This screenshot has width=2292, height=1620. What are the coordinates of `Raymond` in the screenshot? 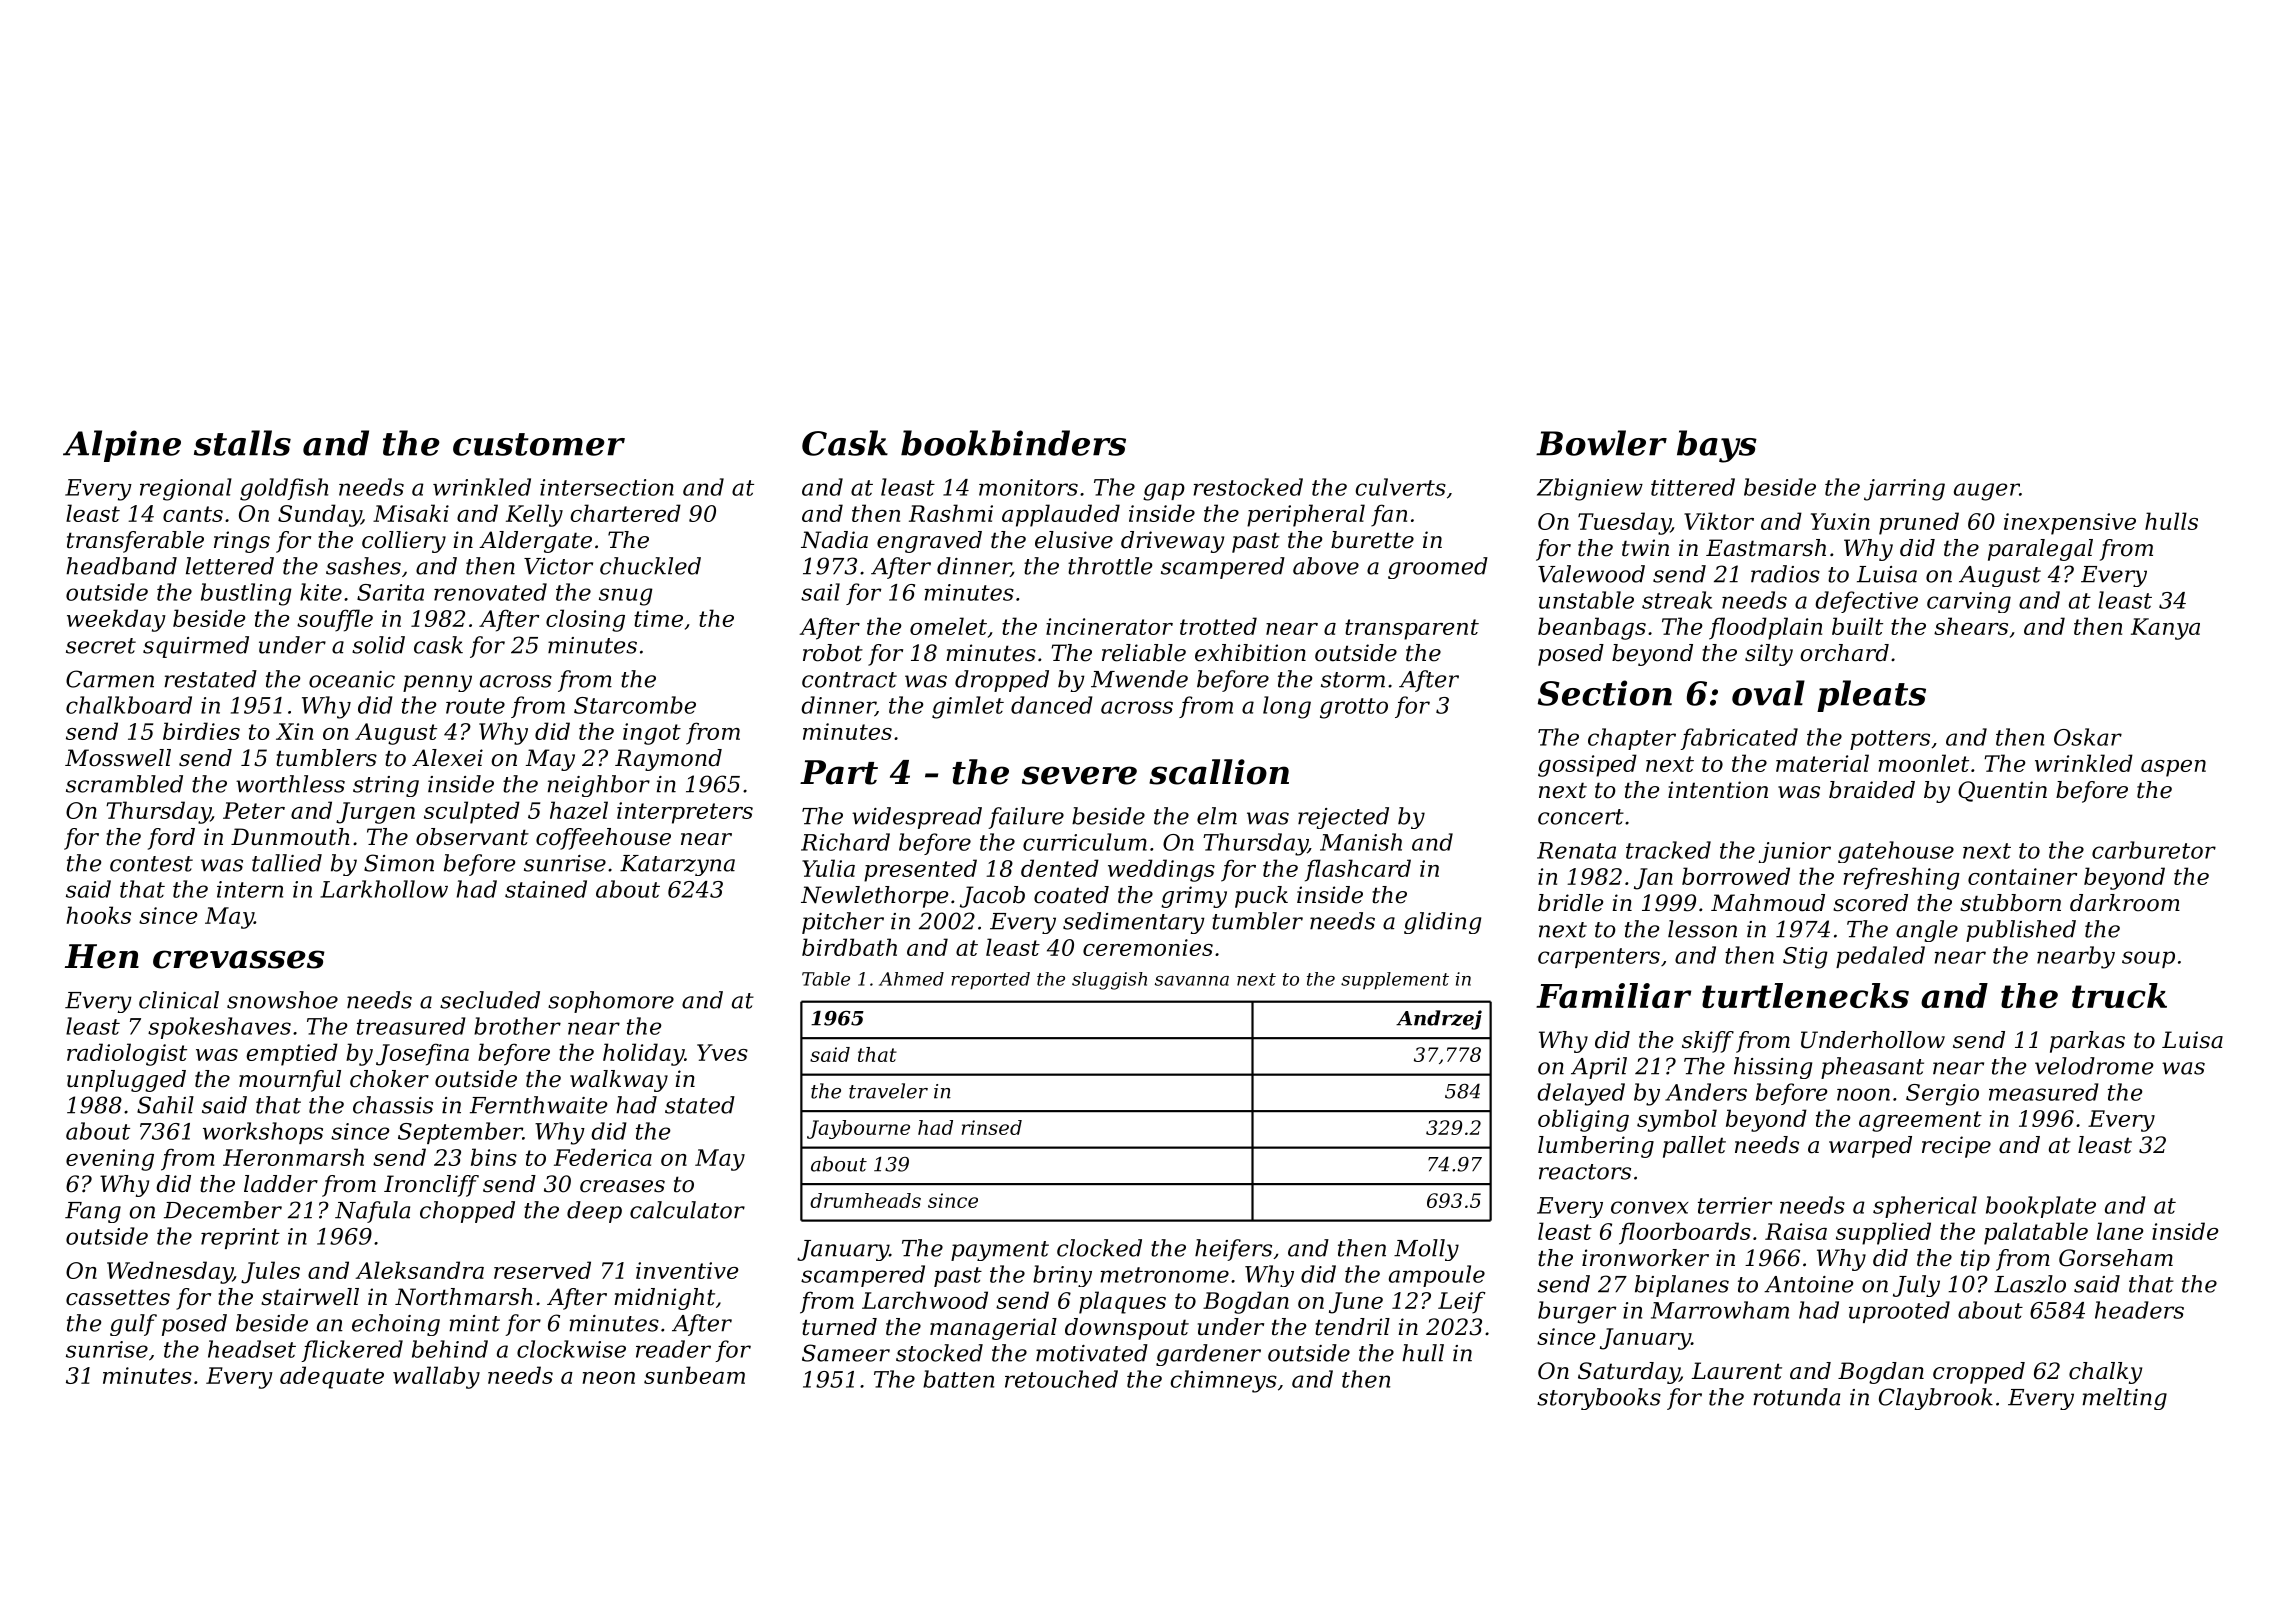 It's located at (668, 760).
